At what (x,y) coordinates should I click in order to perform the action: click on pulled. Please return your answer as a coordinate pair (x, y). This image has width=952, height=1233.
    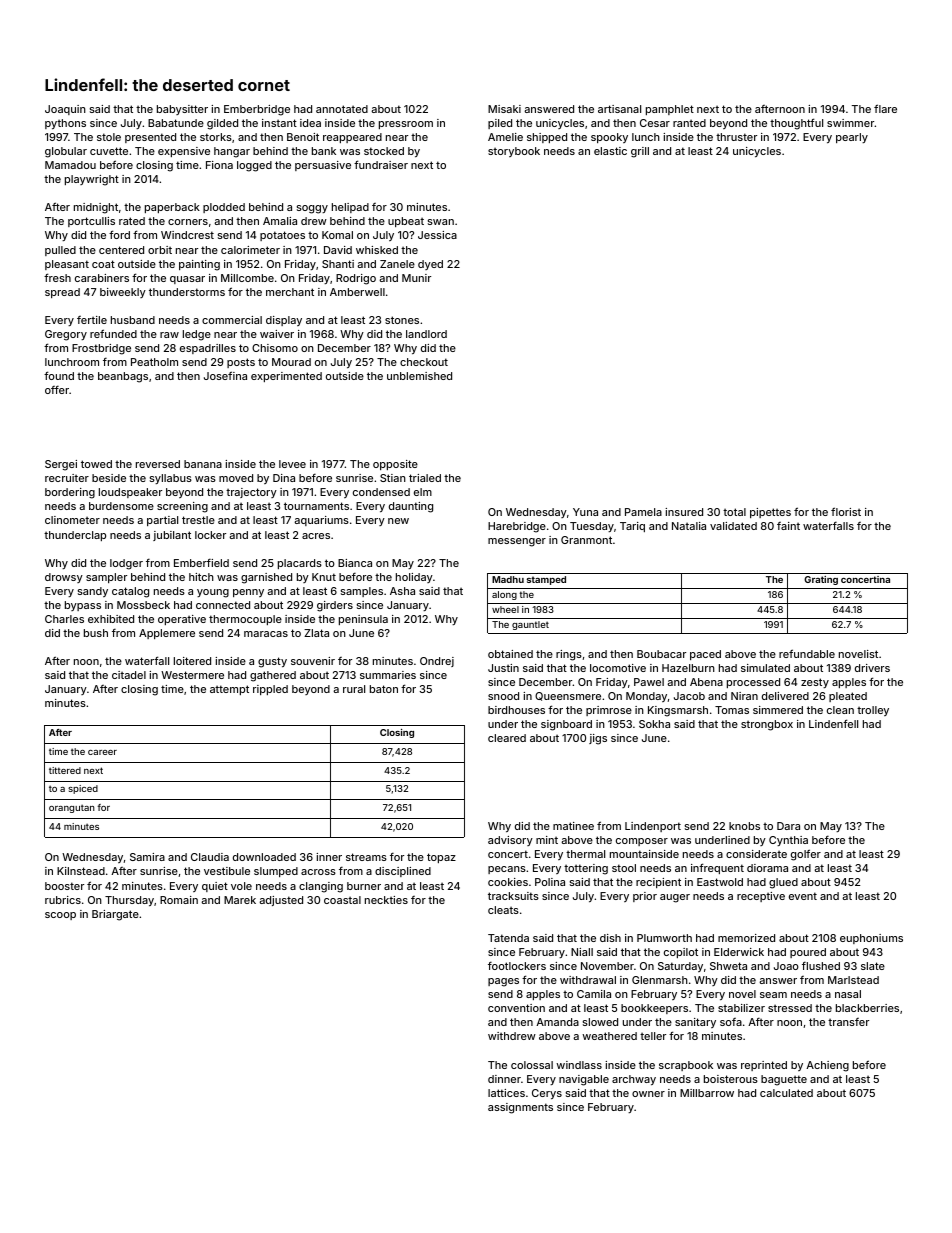
    Looking at the image, I should click on (60, 251).
